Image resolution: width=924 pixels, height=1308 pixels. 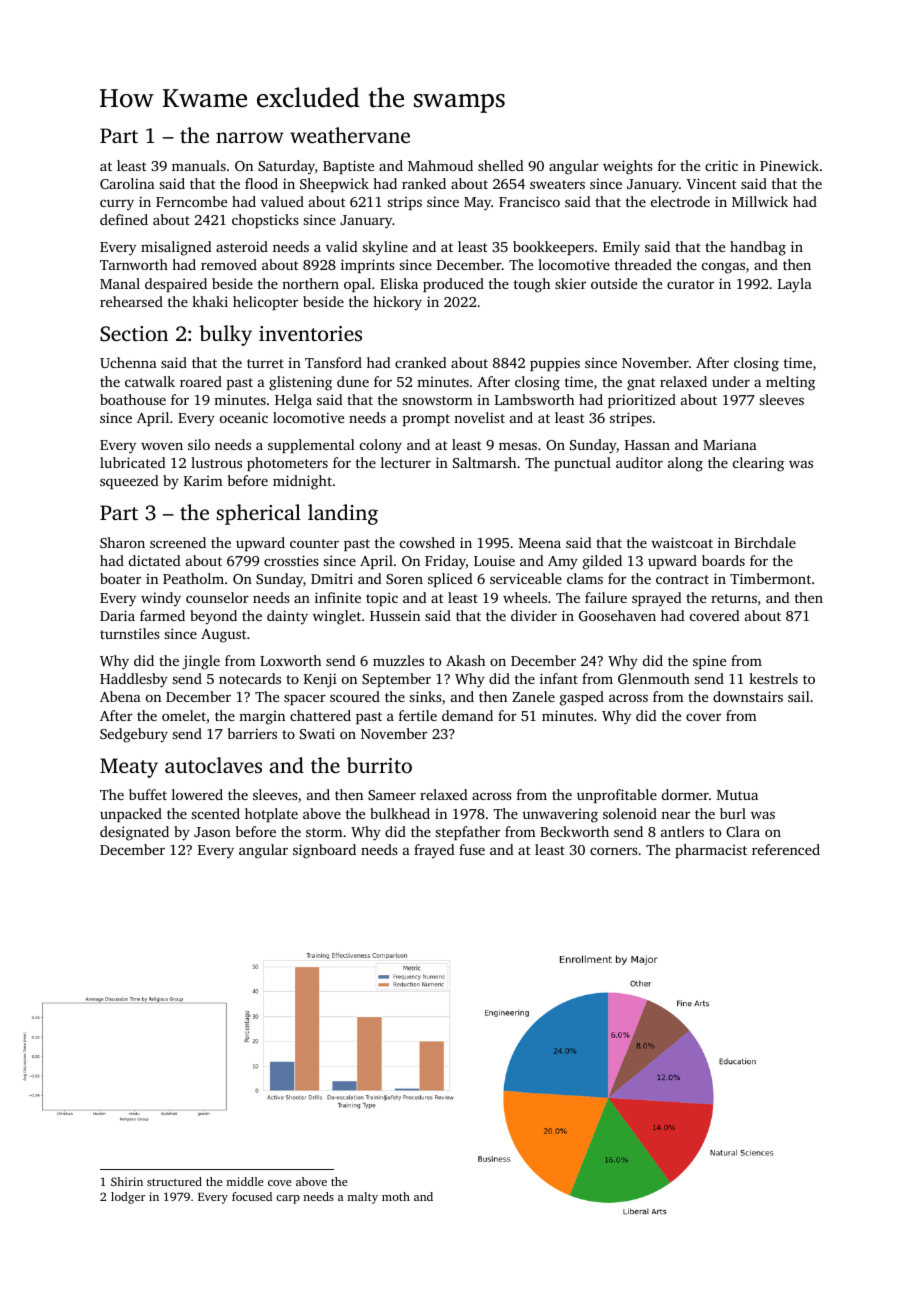 I want to click on Karim, so click(x=203, y=480).
